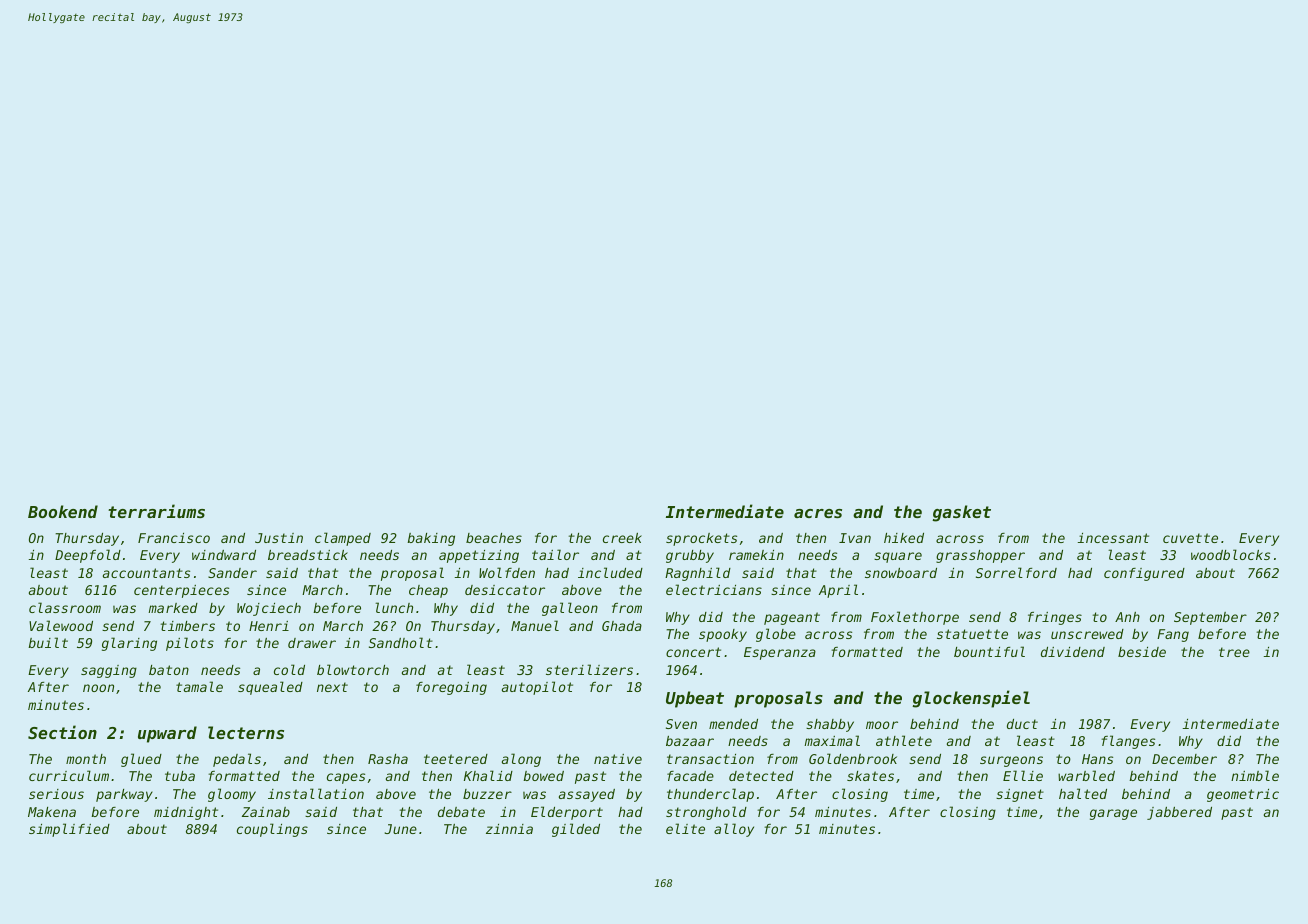 This page has width=1308, height=924. What do you see at coordinates (710, 795) in the page?
I see `thunderclap` at bounding box center [710, 795].
